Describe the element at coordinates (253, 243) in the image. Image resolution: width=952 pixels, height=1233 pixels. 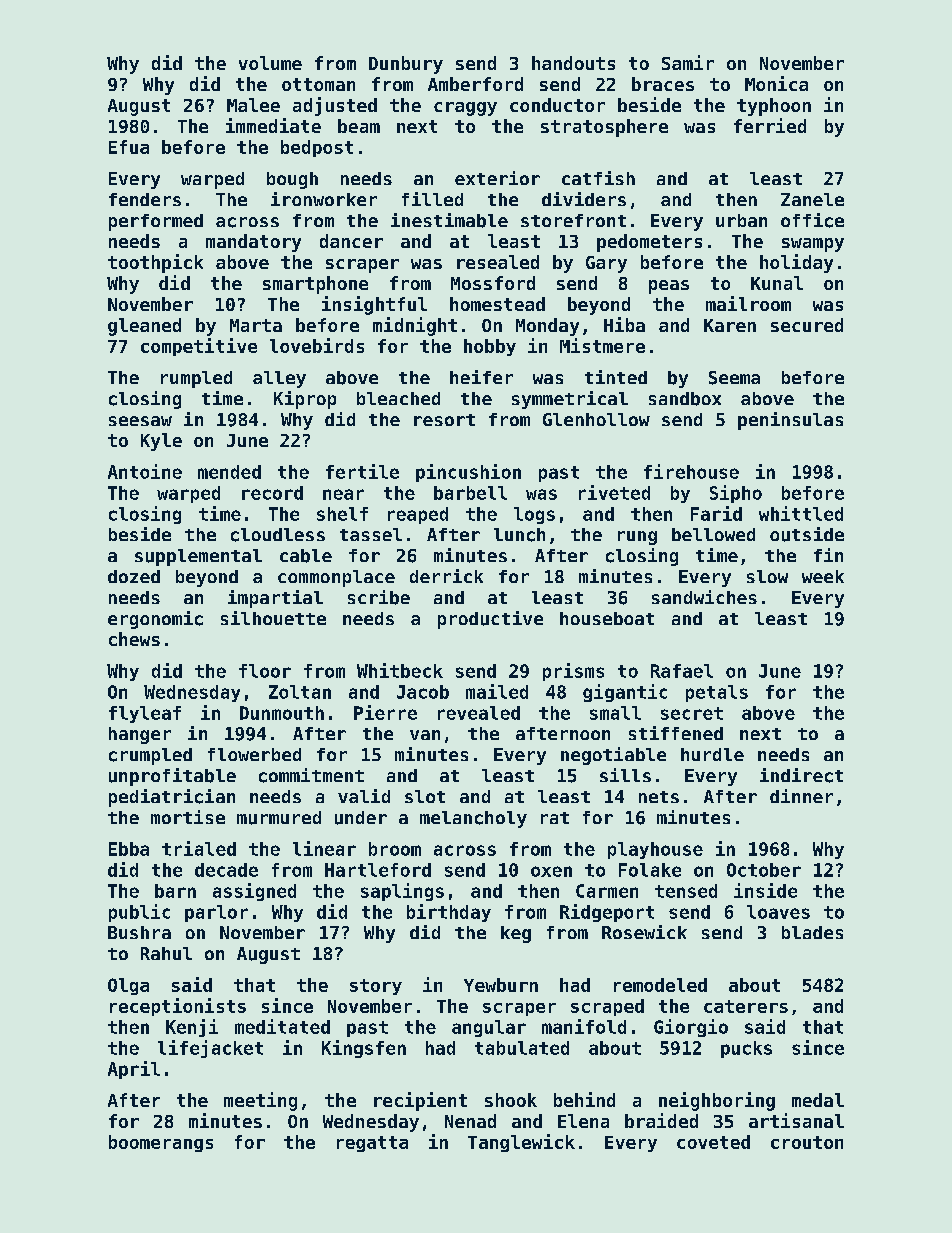
I see `mandatory` at that location.
